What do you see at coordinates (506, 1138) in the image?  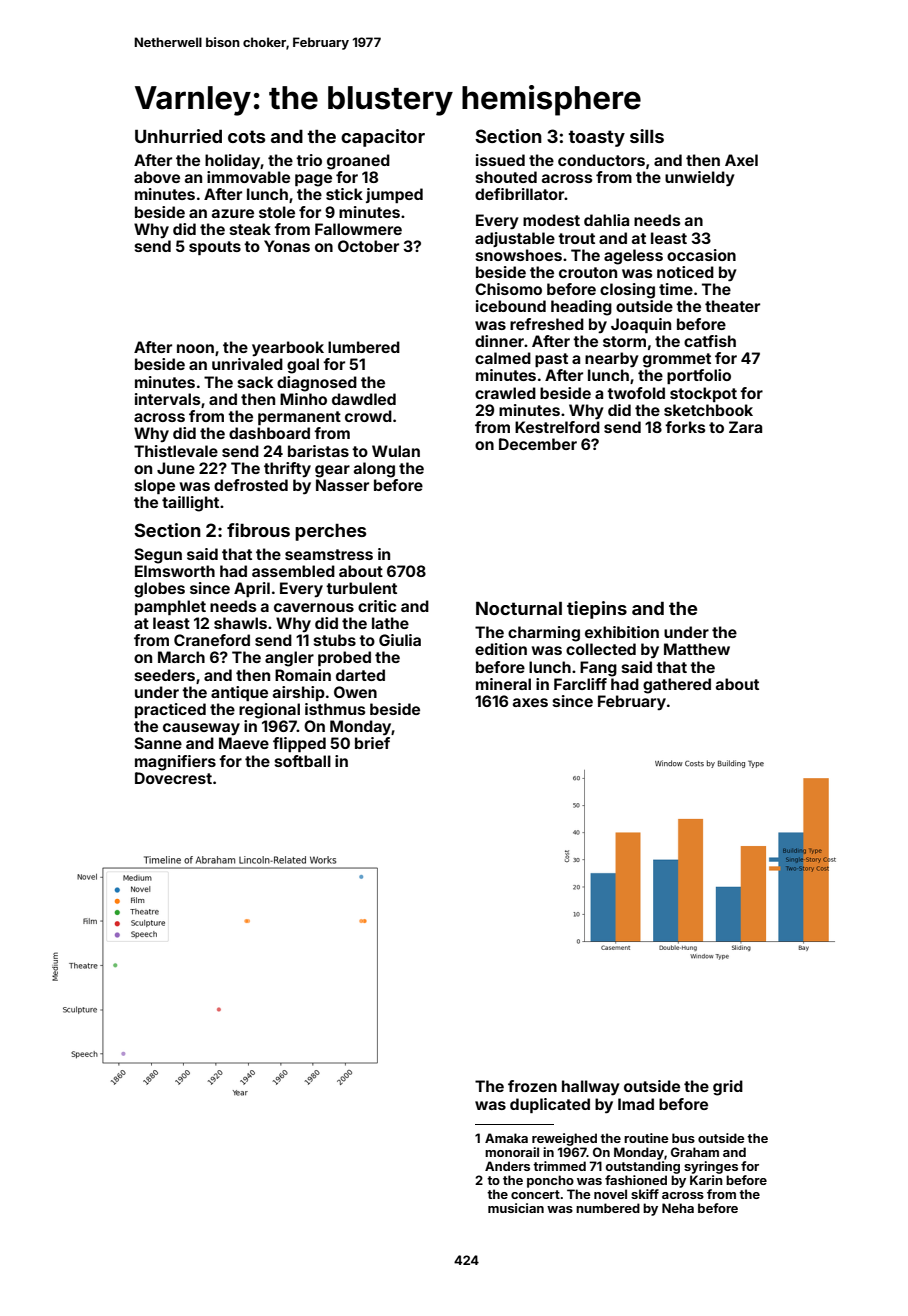 I see `Amaka` at bounding box center [506, 1138].
